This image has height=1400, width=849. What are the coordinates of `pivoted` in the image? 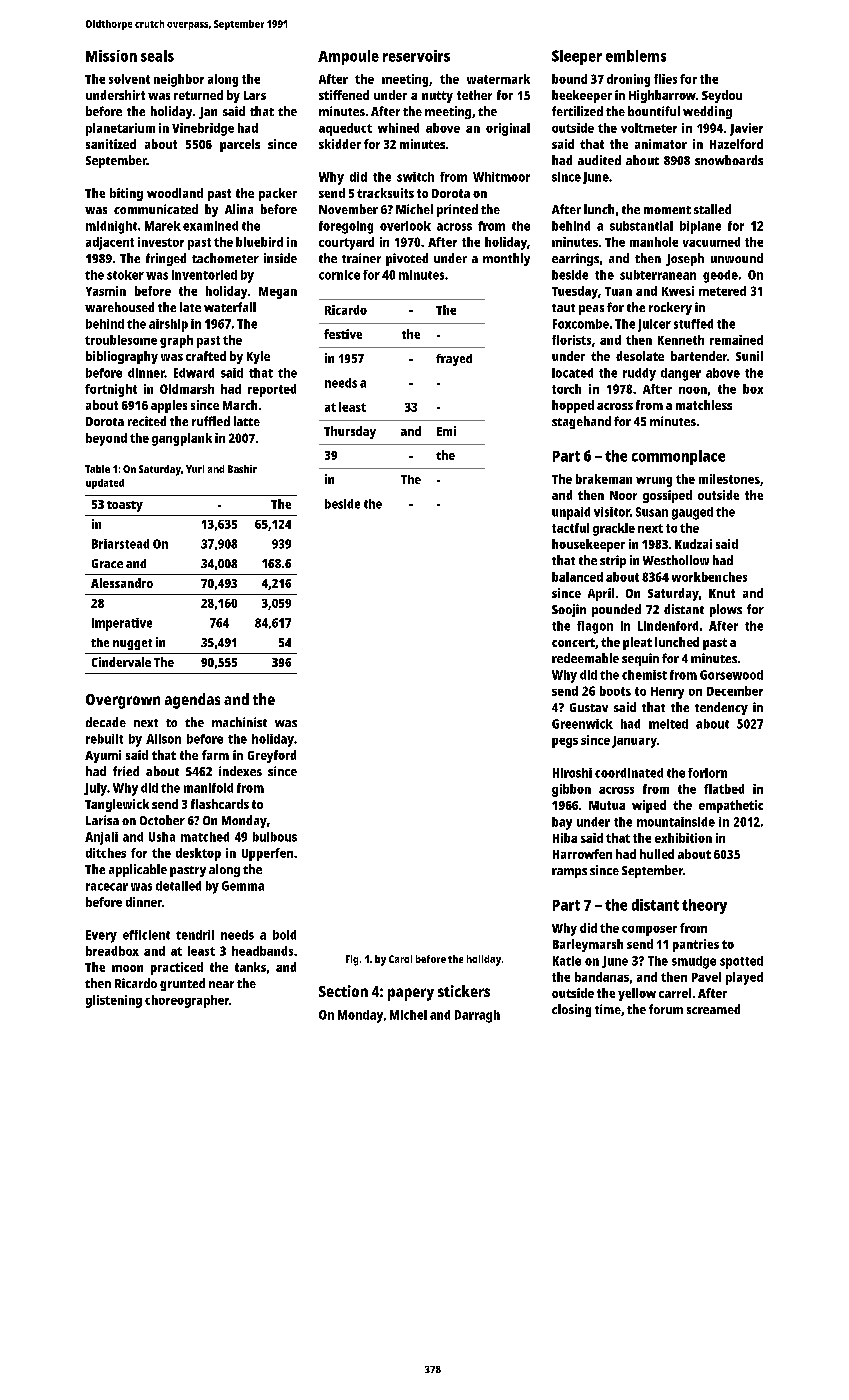 It's located at (407, 259).
